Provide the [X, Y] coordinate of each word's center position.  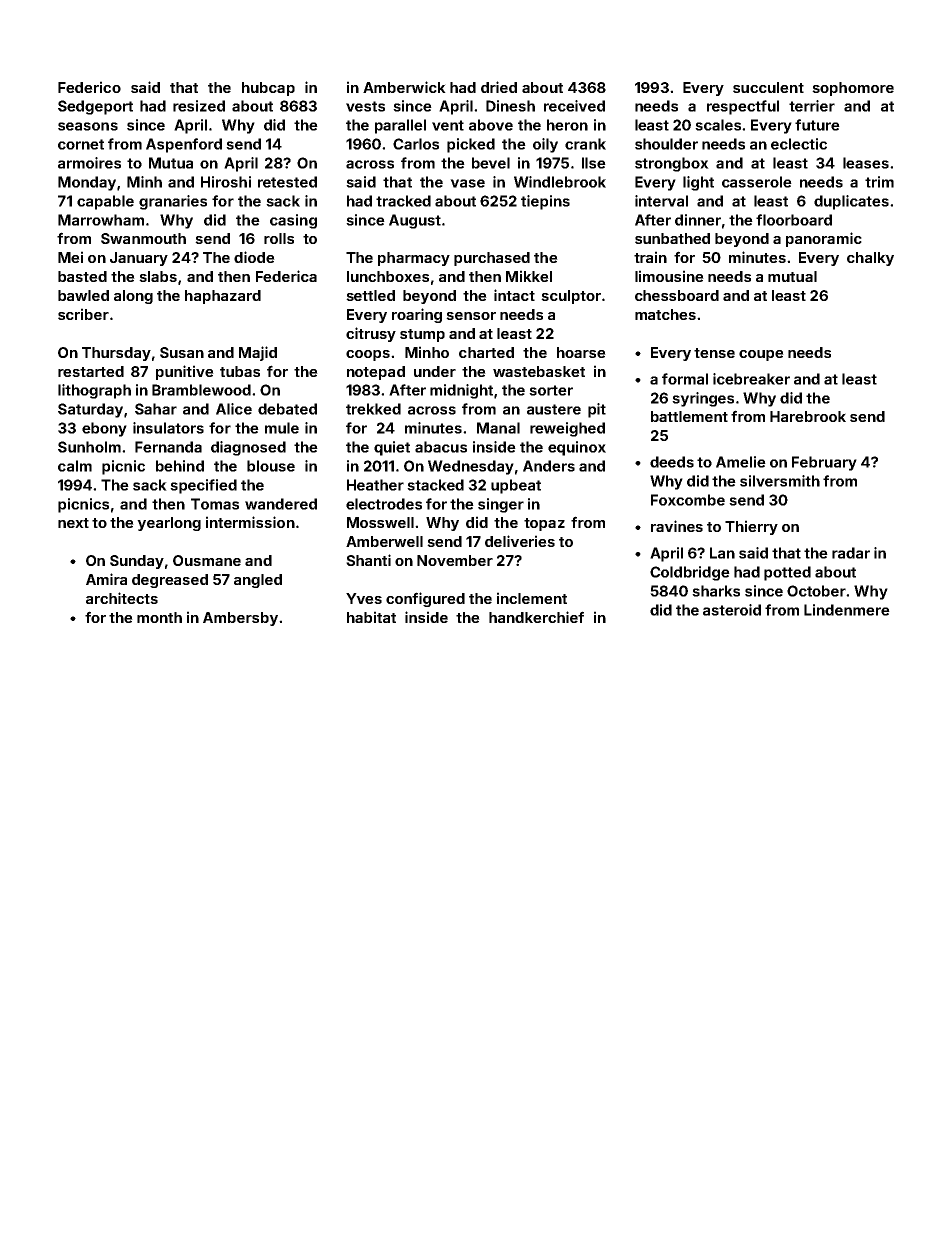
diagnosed [248, 448]
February [824, 463]
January [139, 259]
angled [258, 581]
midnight [461, 391]
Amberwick [404, 87]
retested [287, 182]
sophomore [853, 89]
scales [718, 125]
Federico [89, 87]
